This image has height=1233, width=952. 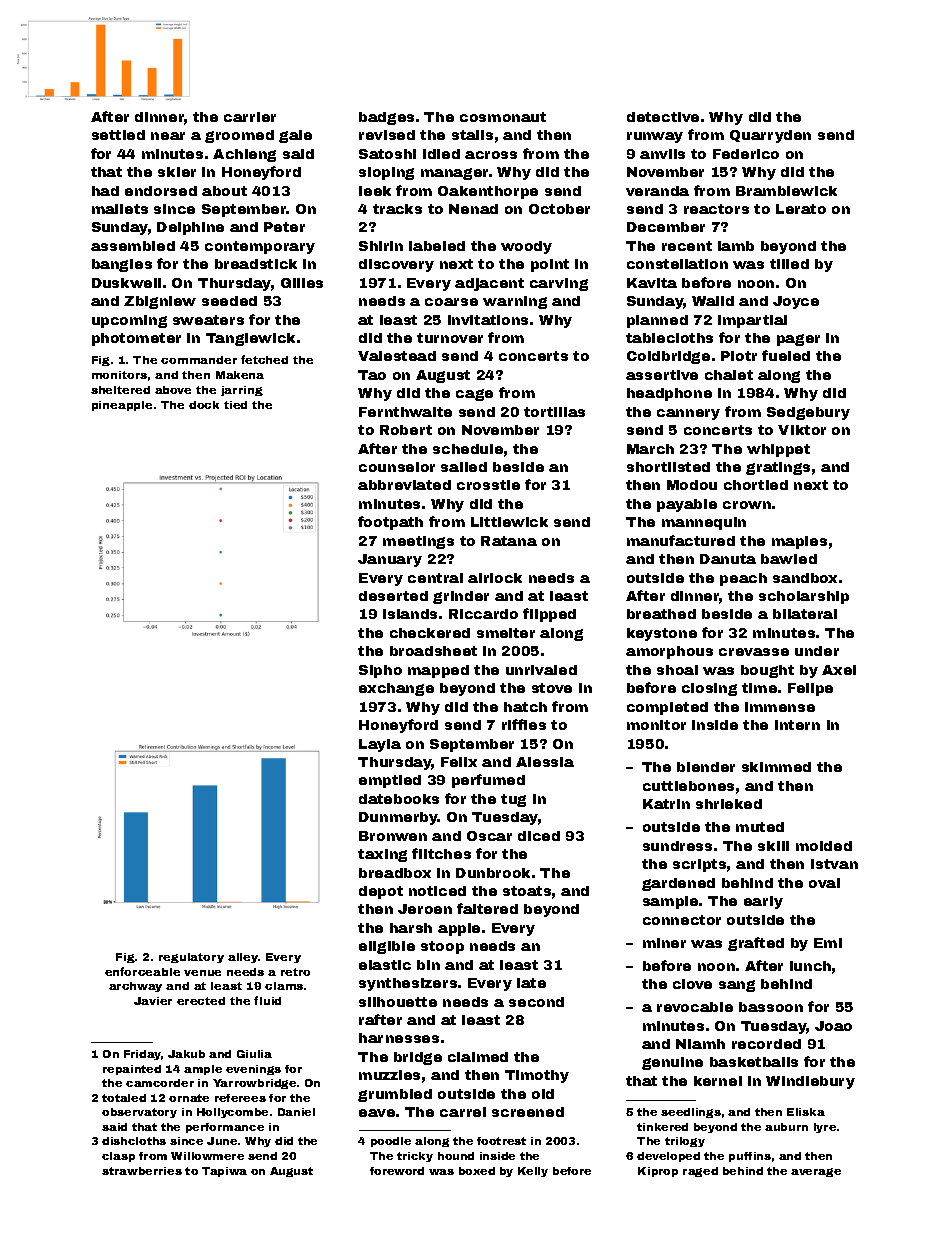 What do you see at coordinates (397, 1171) in the image?
I see `foreword` at bounding box center [397, 1171].
